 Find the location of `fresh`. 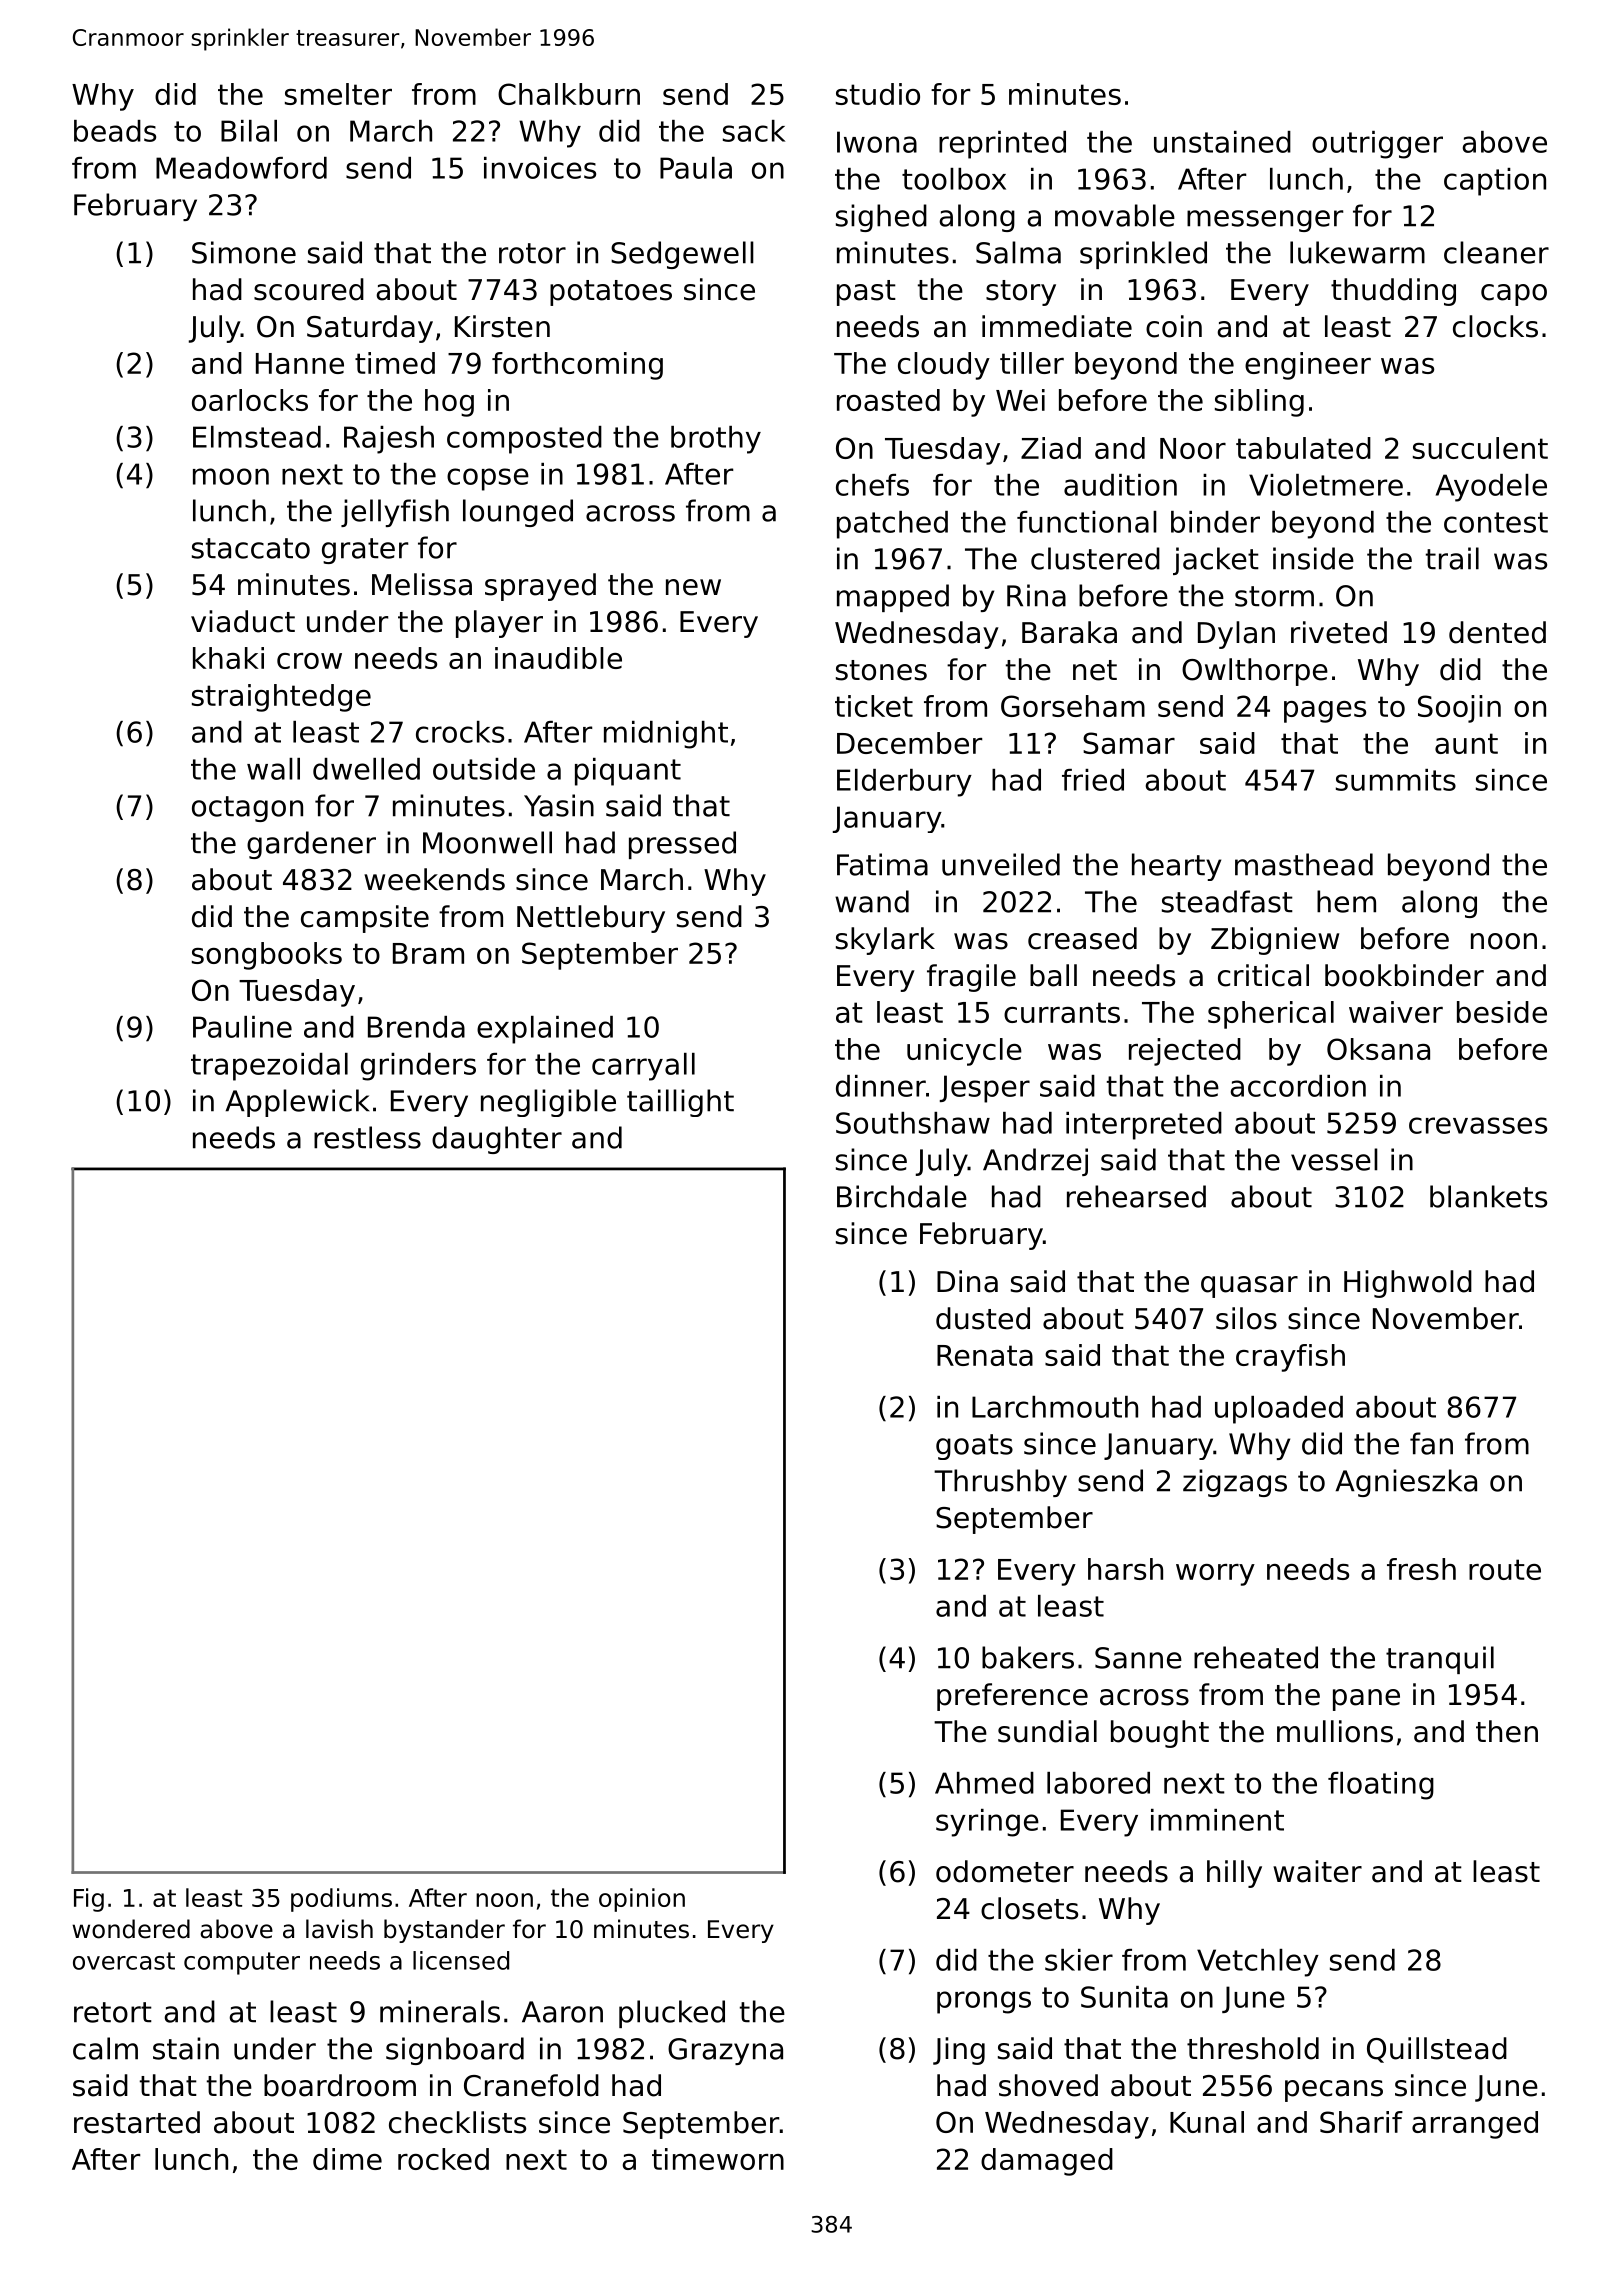

fresh is located at coordinates (1421, 1569).
